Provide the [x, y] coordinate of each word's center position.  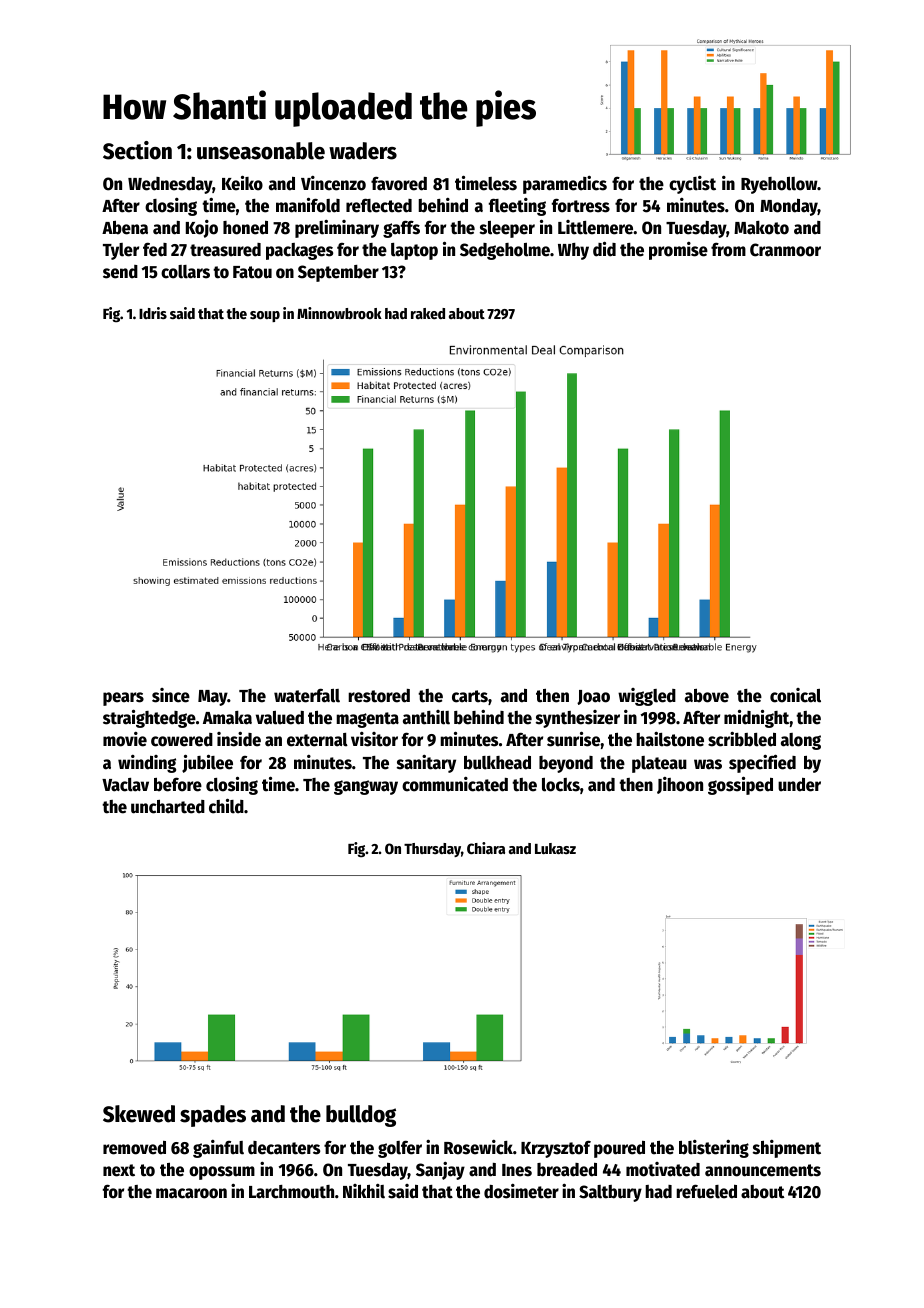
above [707, 696]
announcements [763, 1170]
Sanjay [440, 1171]
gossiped [740, 785]
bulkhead [497, 763]
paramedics [565, 185]
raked [428, 313]
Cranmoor [785, 250]
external [317, 740]
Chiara [486, 848]
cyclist [692, 185]
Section [137, 150]
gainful [218, 1149]
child [226, 806]
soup [265, 316]
